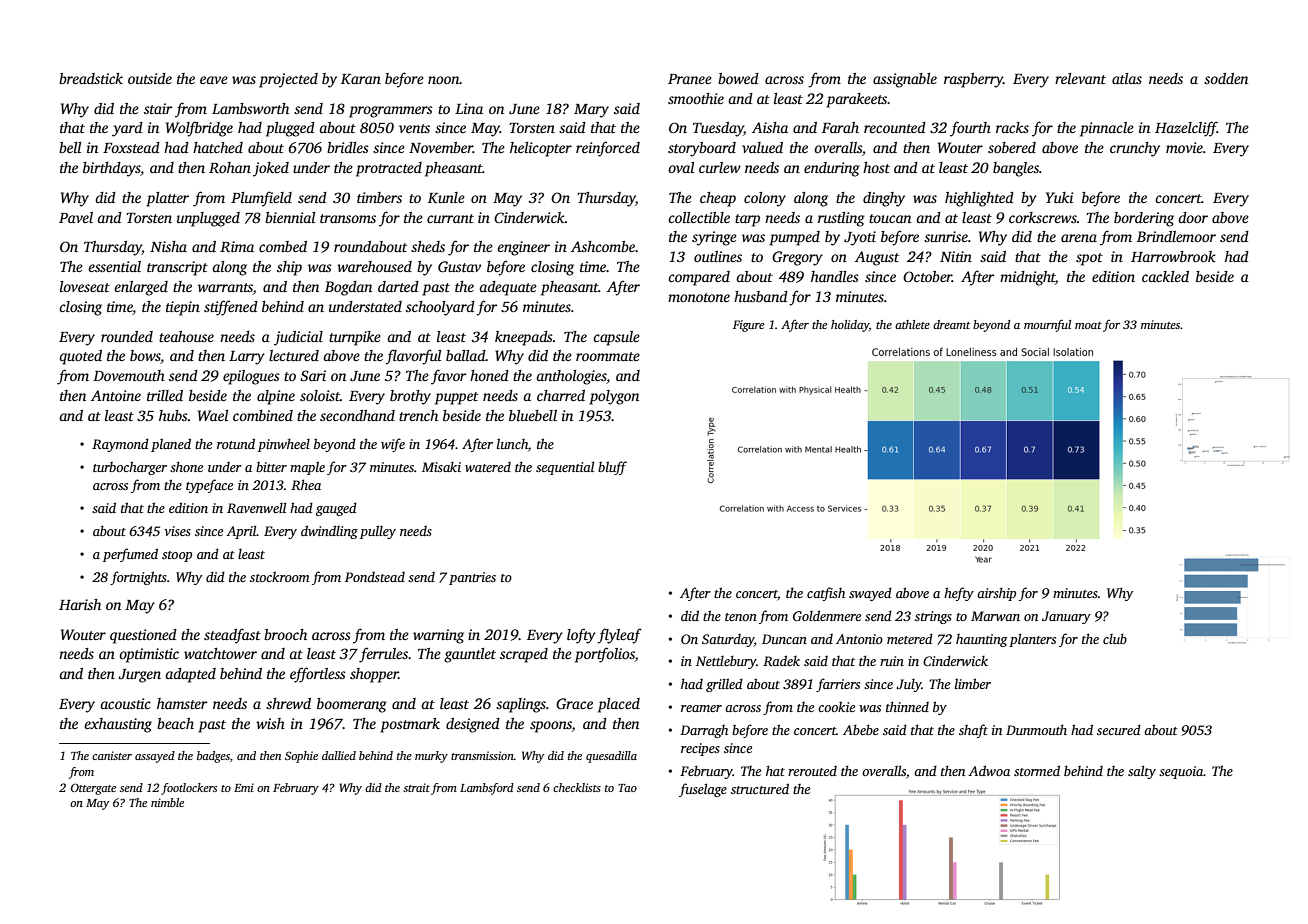 Image resolution: width=1308 pixels, height=924 pixels. What do you see at coordinates (320, 395) in the document?
I see `soloist` at bounding box center [320, 395].
